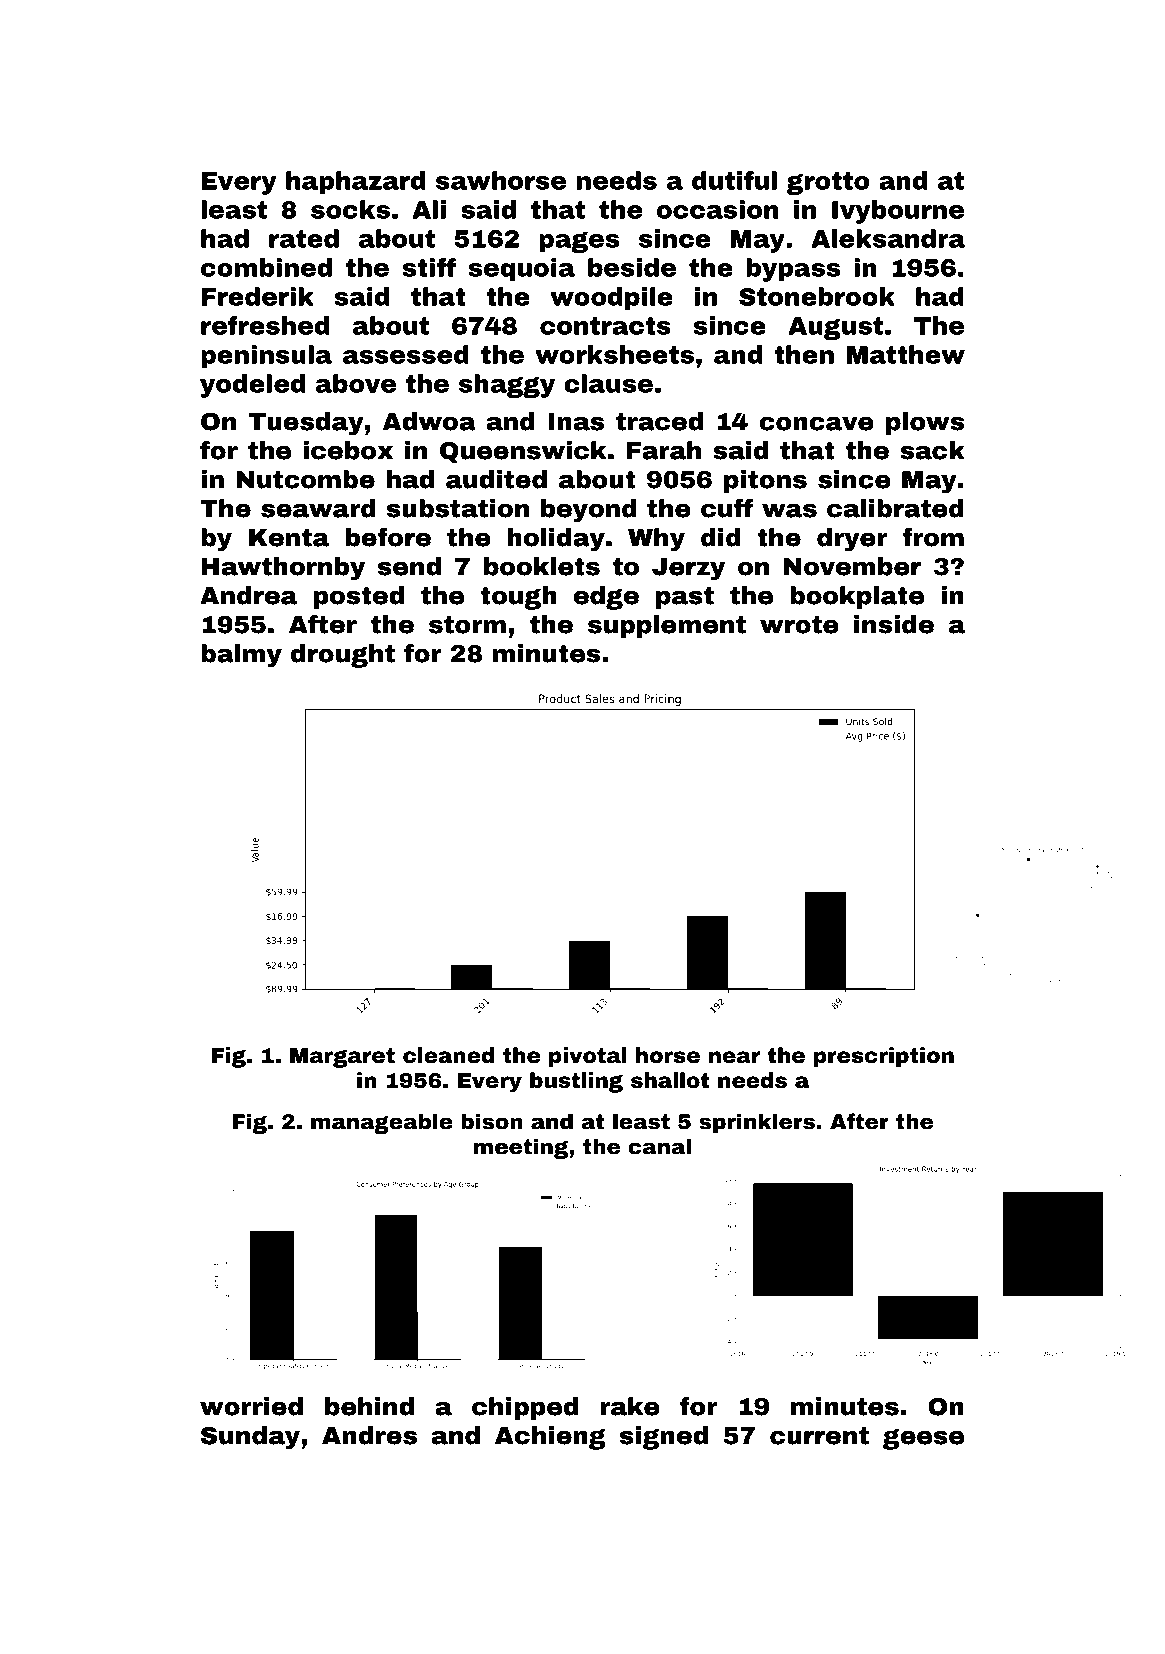 Image resolution: width=1165 pixels, height=1654 pixels. I want to click on Ivybourne, so click(898, 212).
